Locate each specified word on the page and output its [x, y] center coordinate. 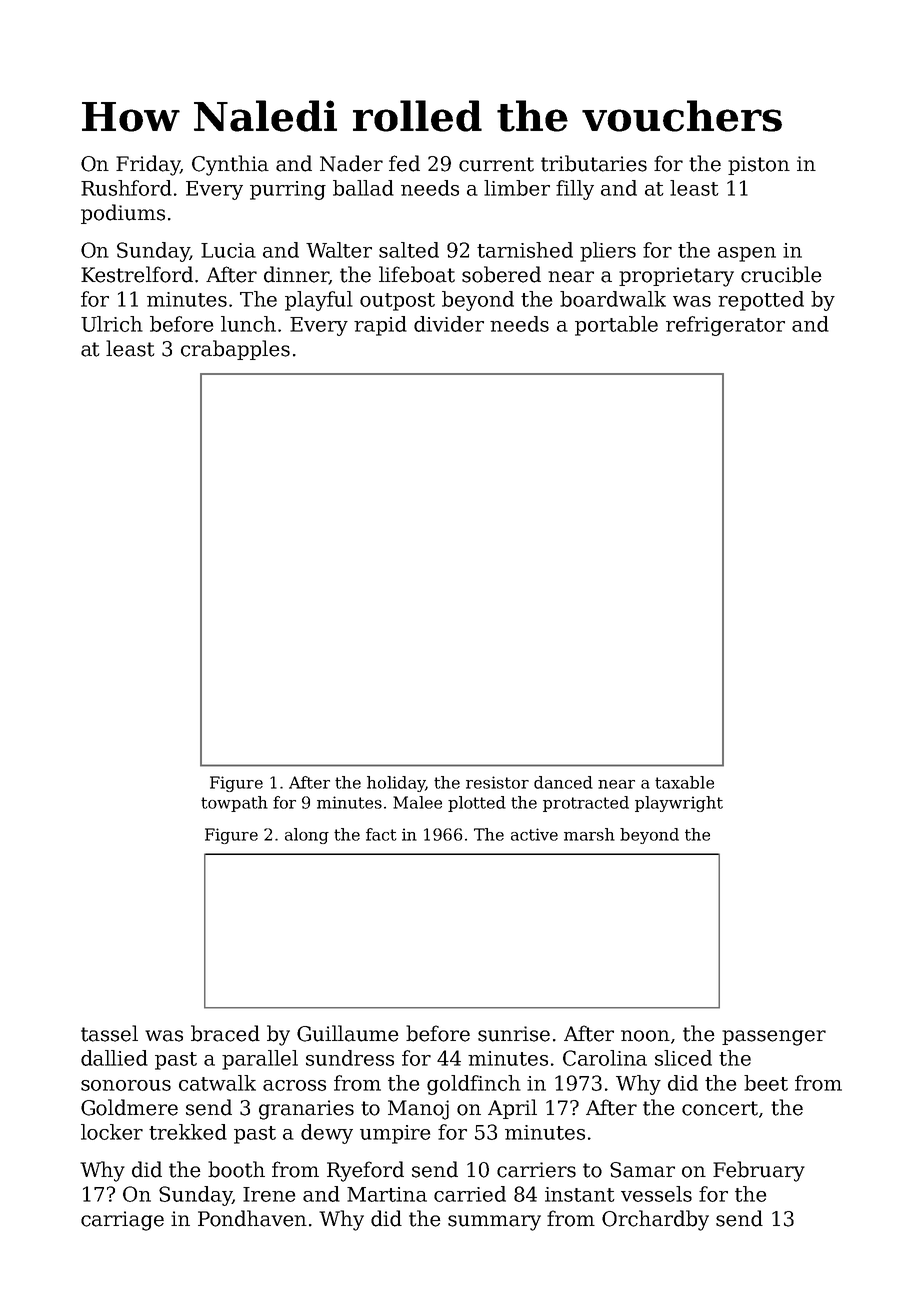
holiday [396, 784]
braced [225, 1033]
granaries [306, 1110]
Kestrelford [137, 274]
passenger [774, 1038]
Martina [387, 1194]
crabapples [235, 350]
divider [449, 324]
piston [759, 165]
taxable [684, 782]
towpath [234, 804]
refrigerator [725, 326]
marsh [589, 834]
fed [404, 163]
